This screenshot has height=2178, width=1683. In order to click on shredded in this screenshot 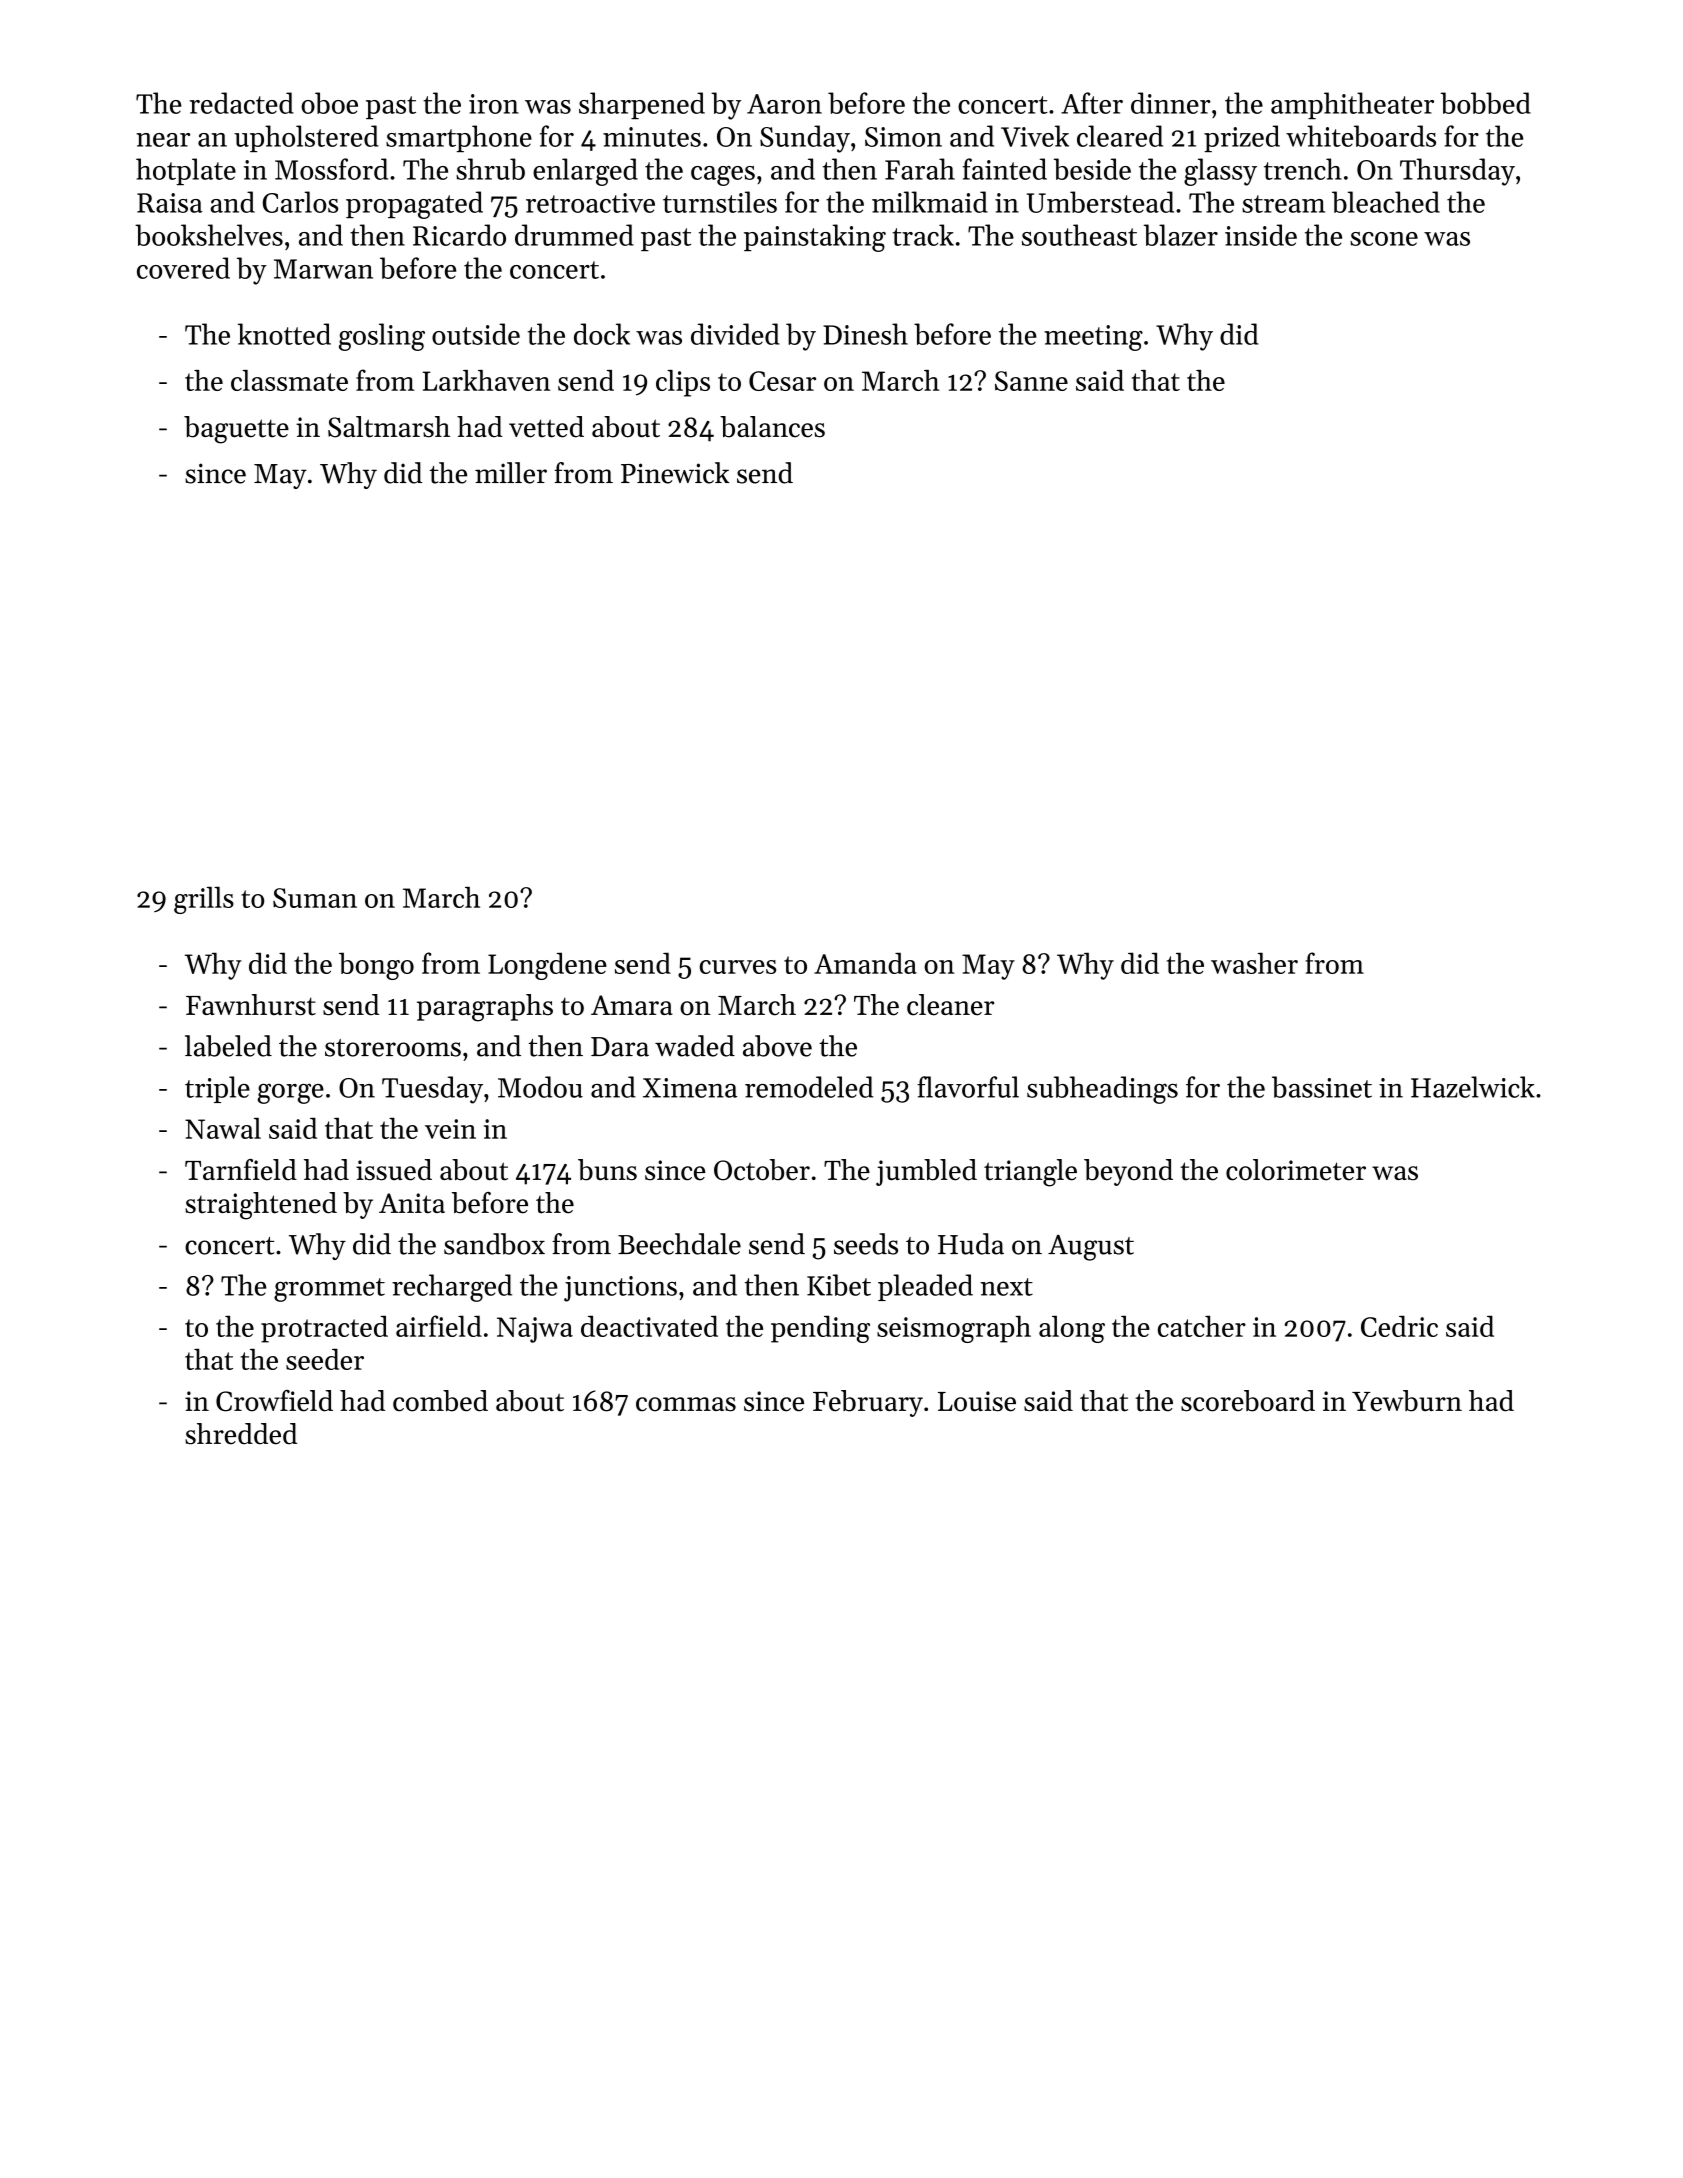, I will do `click(241, 1434)`.
